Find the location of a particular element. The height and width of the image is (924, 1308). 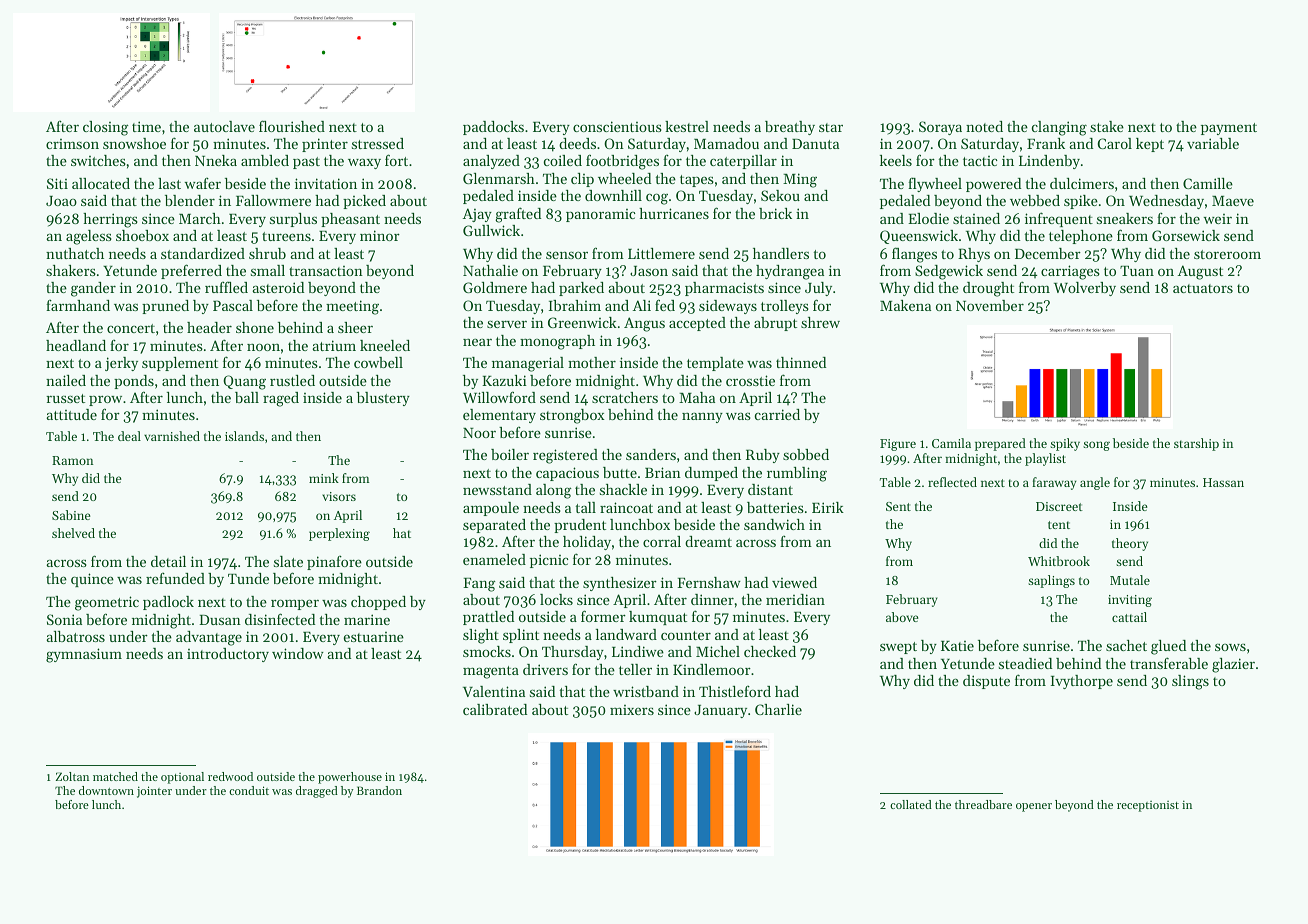

paddocks is located at coordinates (493, 128).
